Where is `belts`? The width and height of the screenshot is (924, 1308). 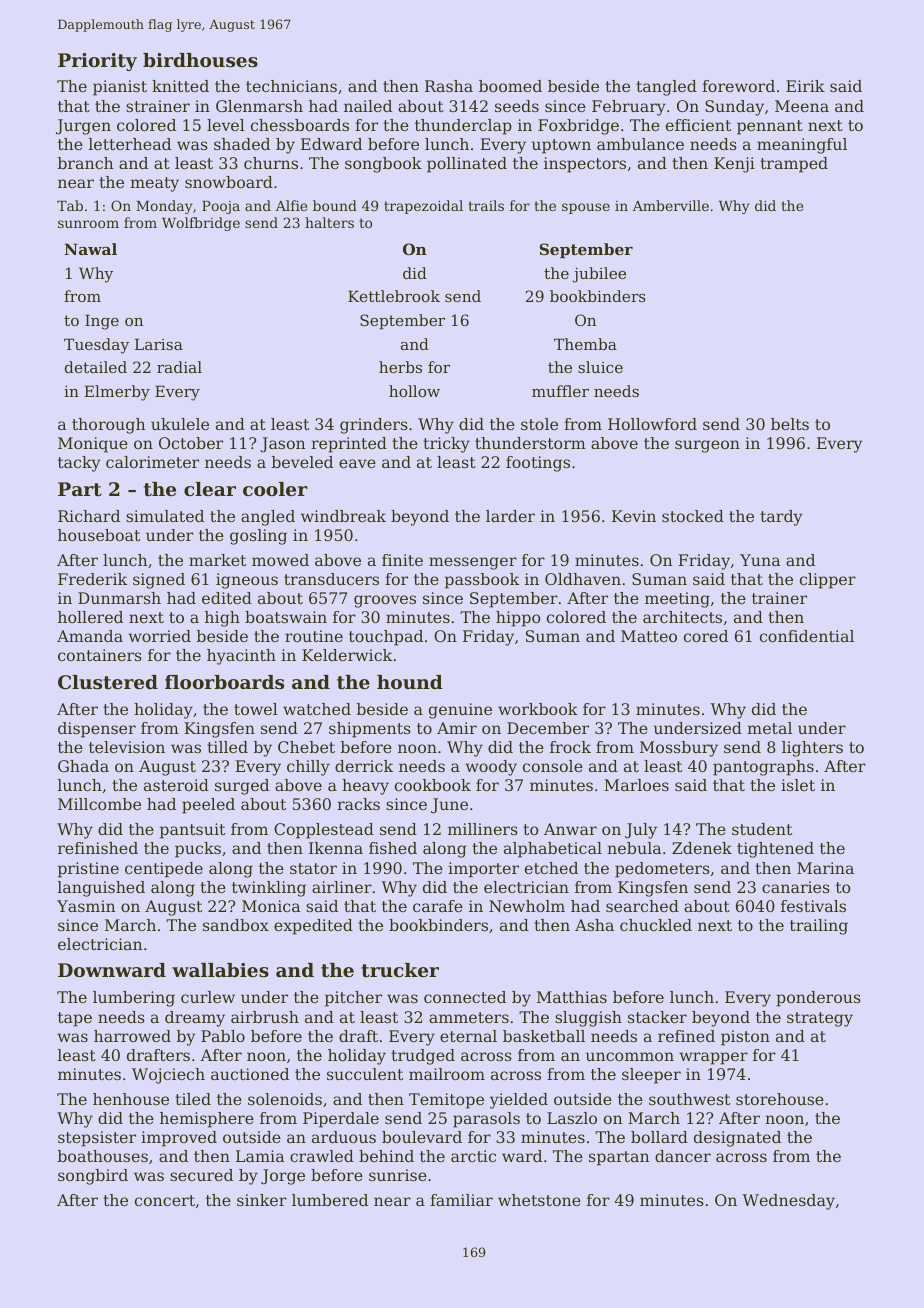
belts is located at coordinates (790, 424).
